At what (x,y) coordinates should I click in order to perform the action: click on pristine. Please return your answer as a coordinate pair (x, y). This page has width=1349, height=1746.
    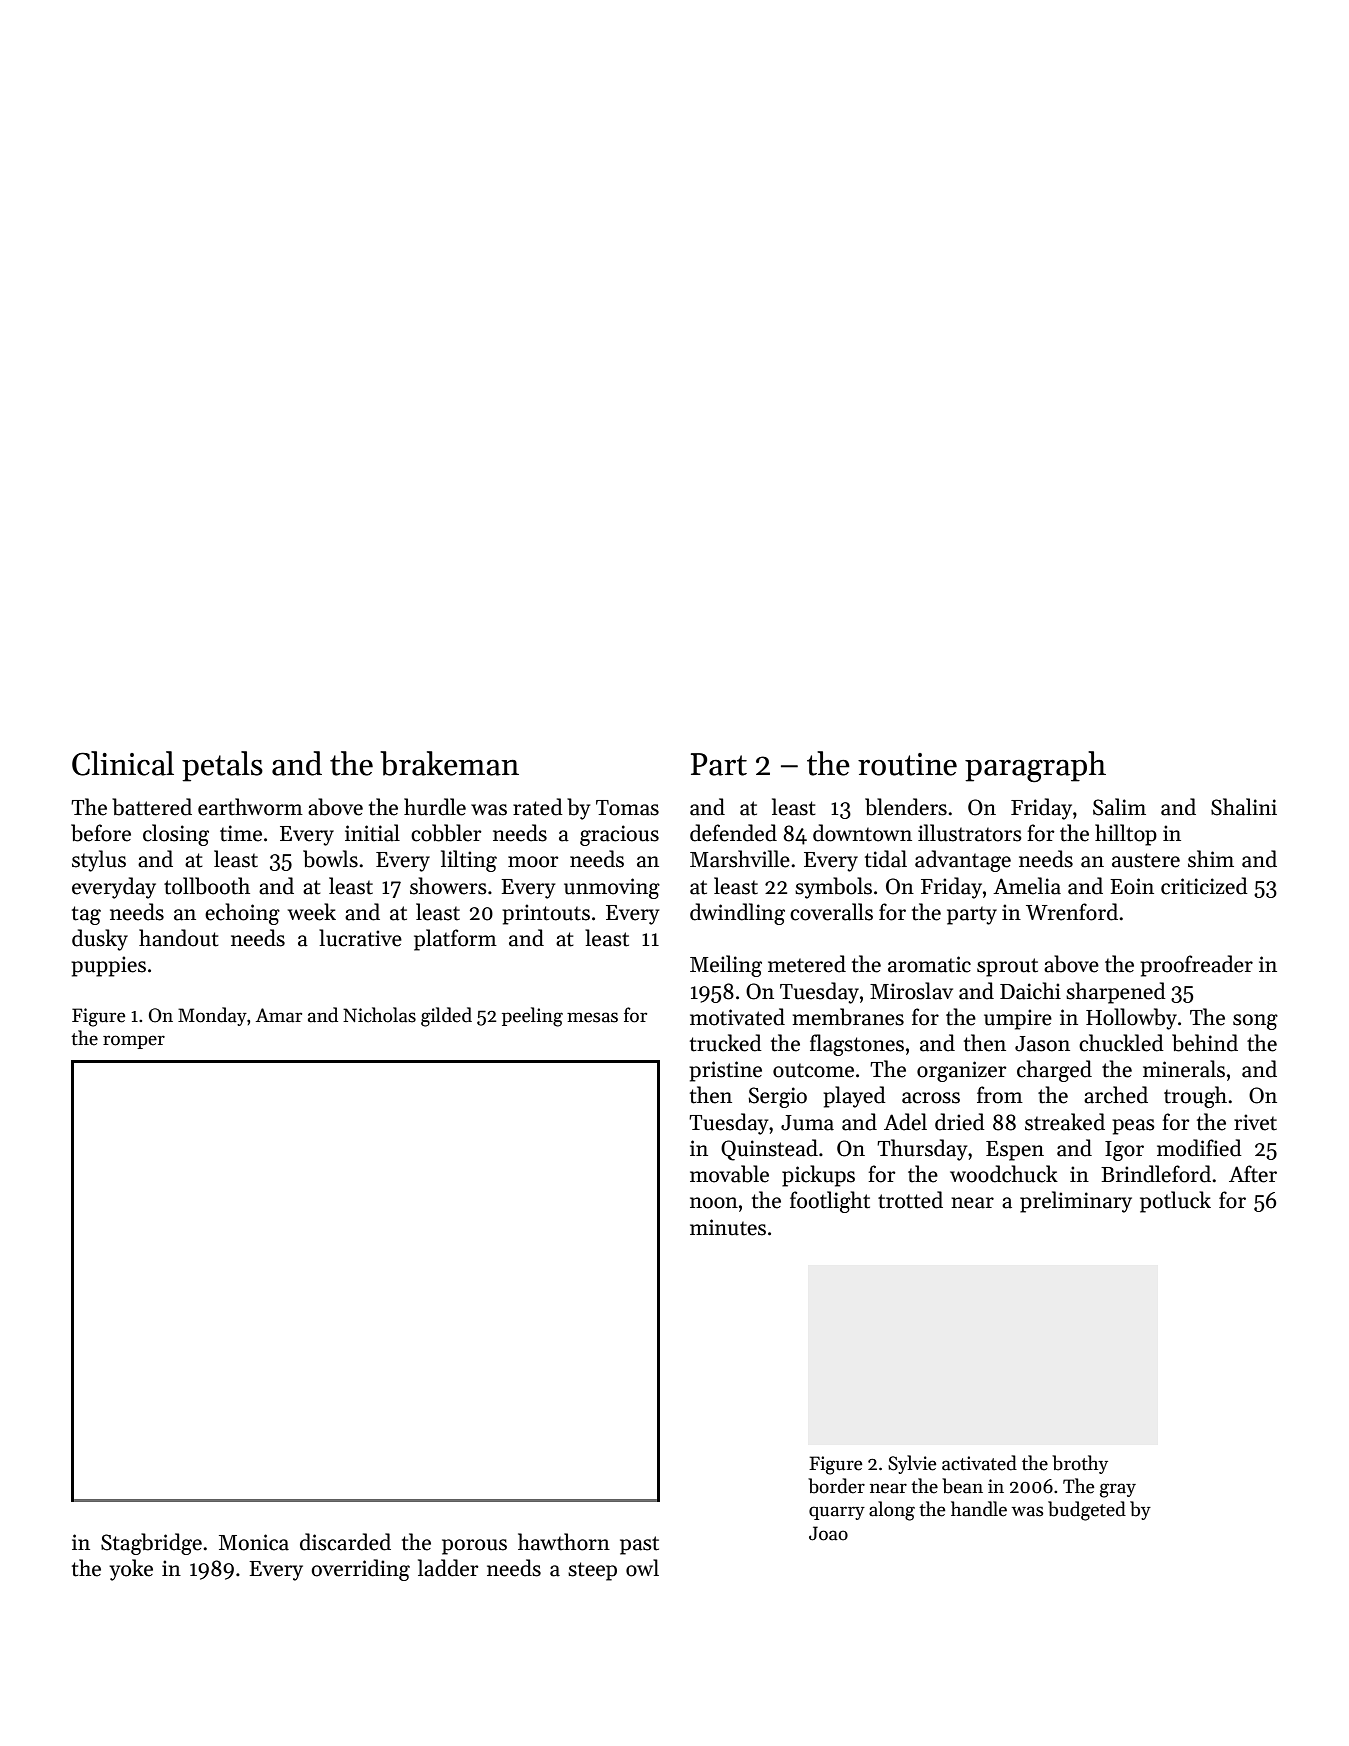
    Looking at the image, I should click on (725, 1071).
